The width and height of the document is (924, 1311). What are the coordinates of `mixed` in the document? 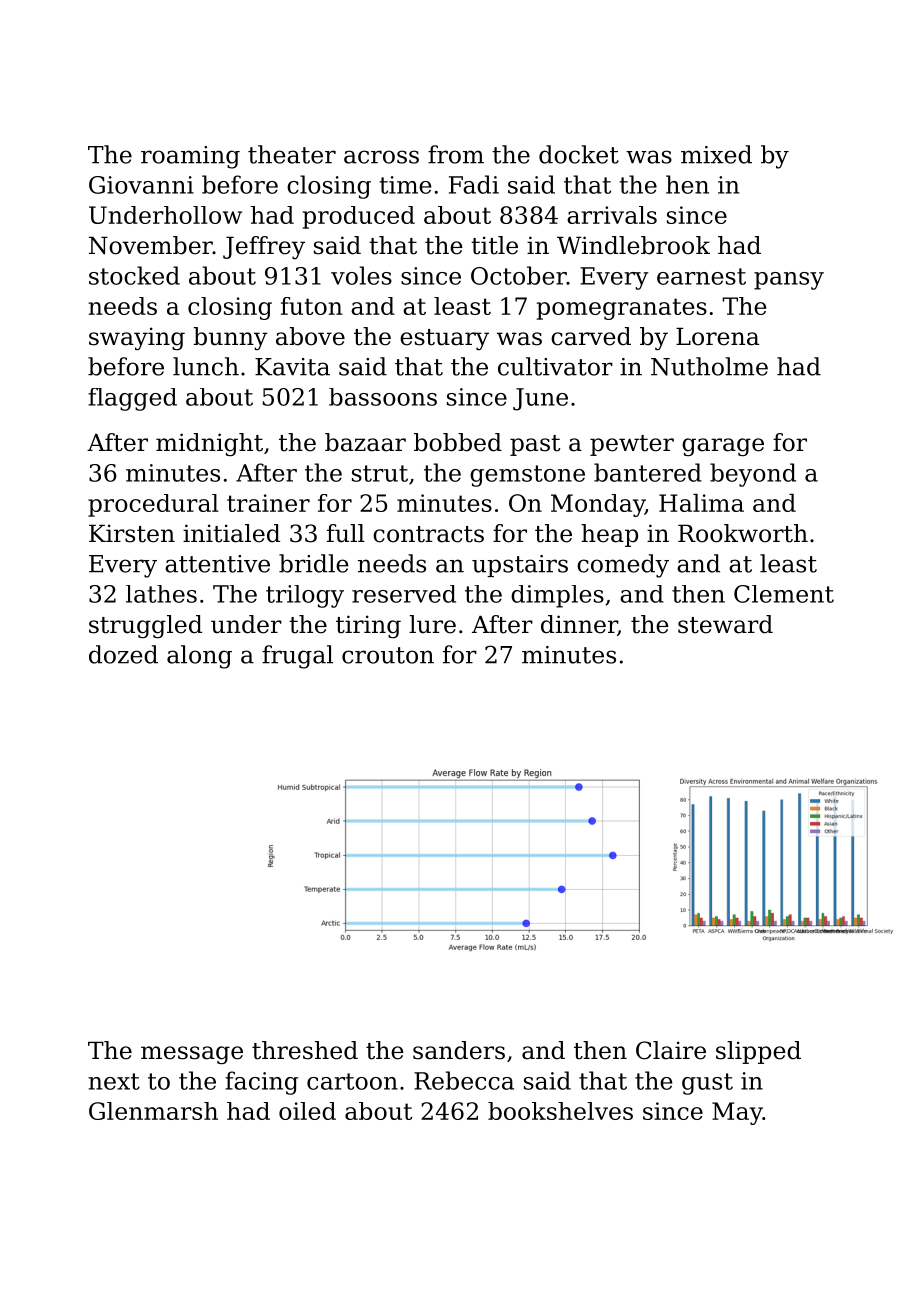 It's located at (716, 154).
